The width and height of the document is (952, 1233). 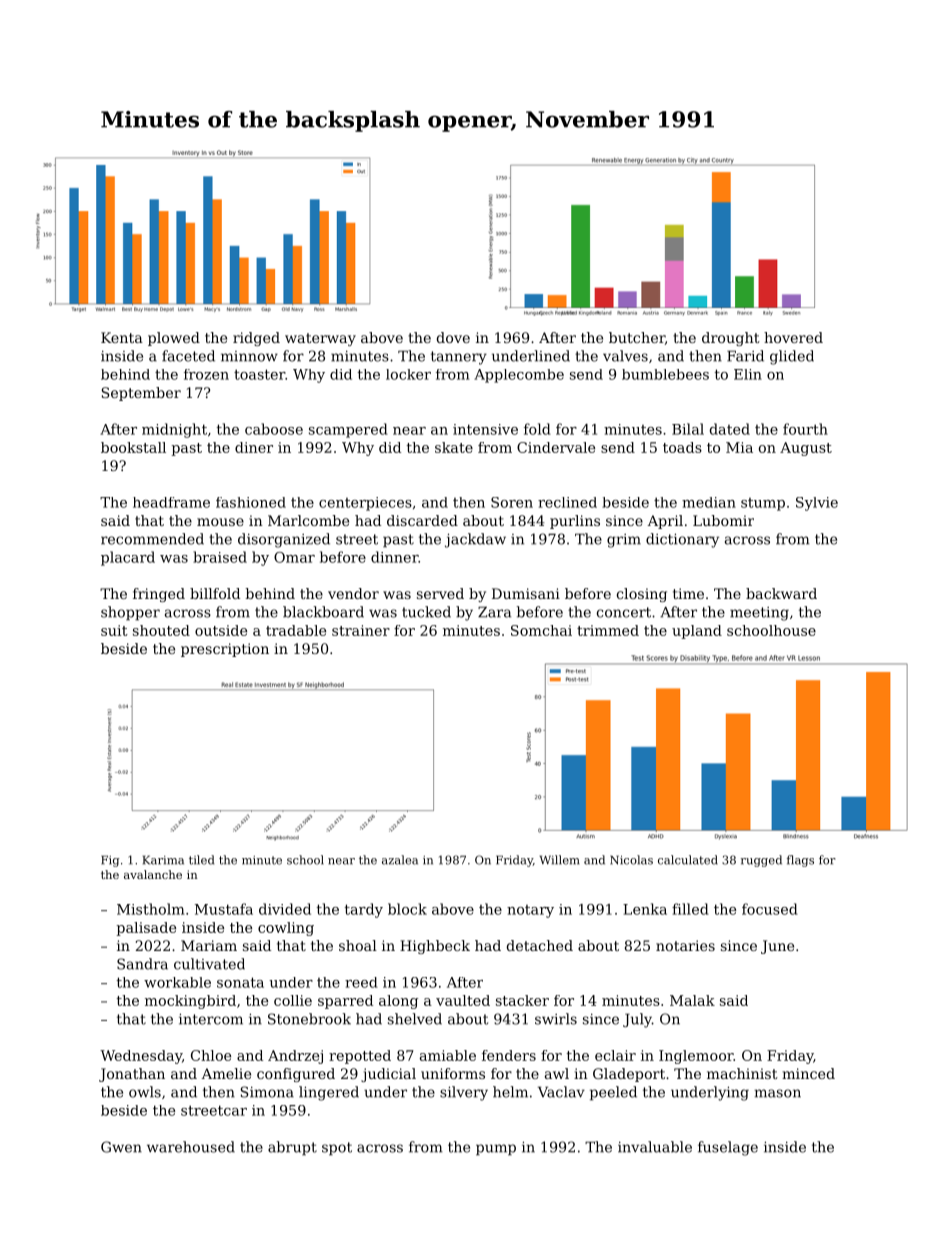 I want to click on bookstall, so click(x=133, y=447).
